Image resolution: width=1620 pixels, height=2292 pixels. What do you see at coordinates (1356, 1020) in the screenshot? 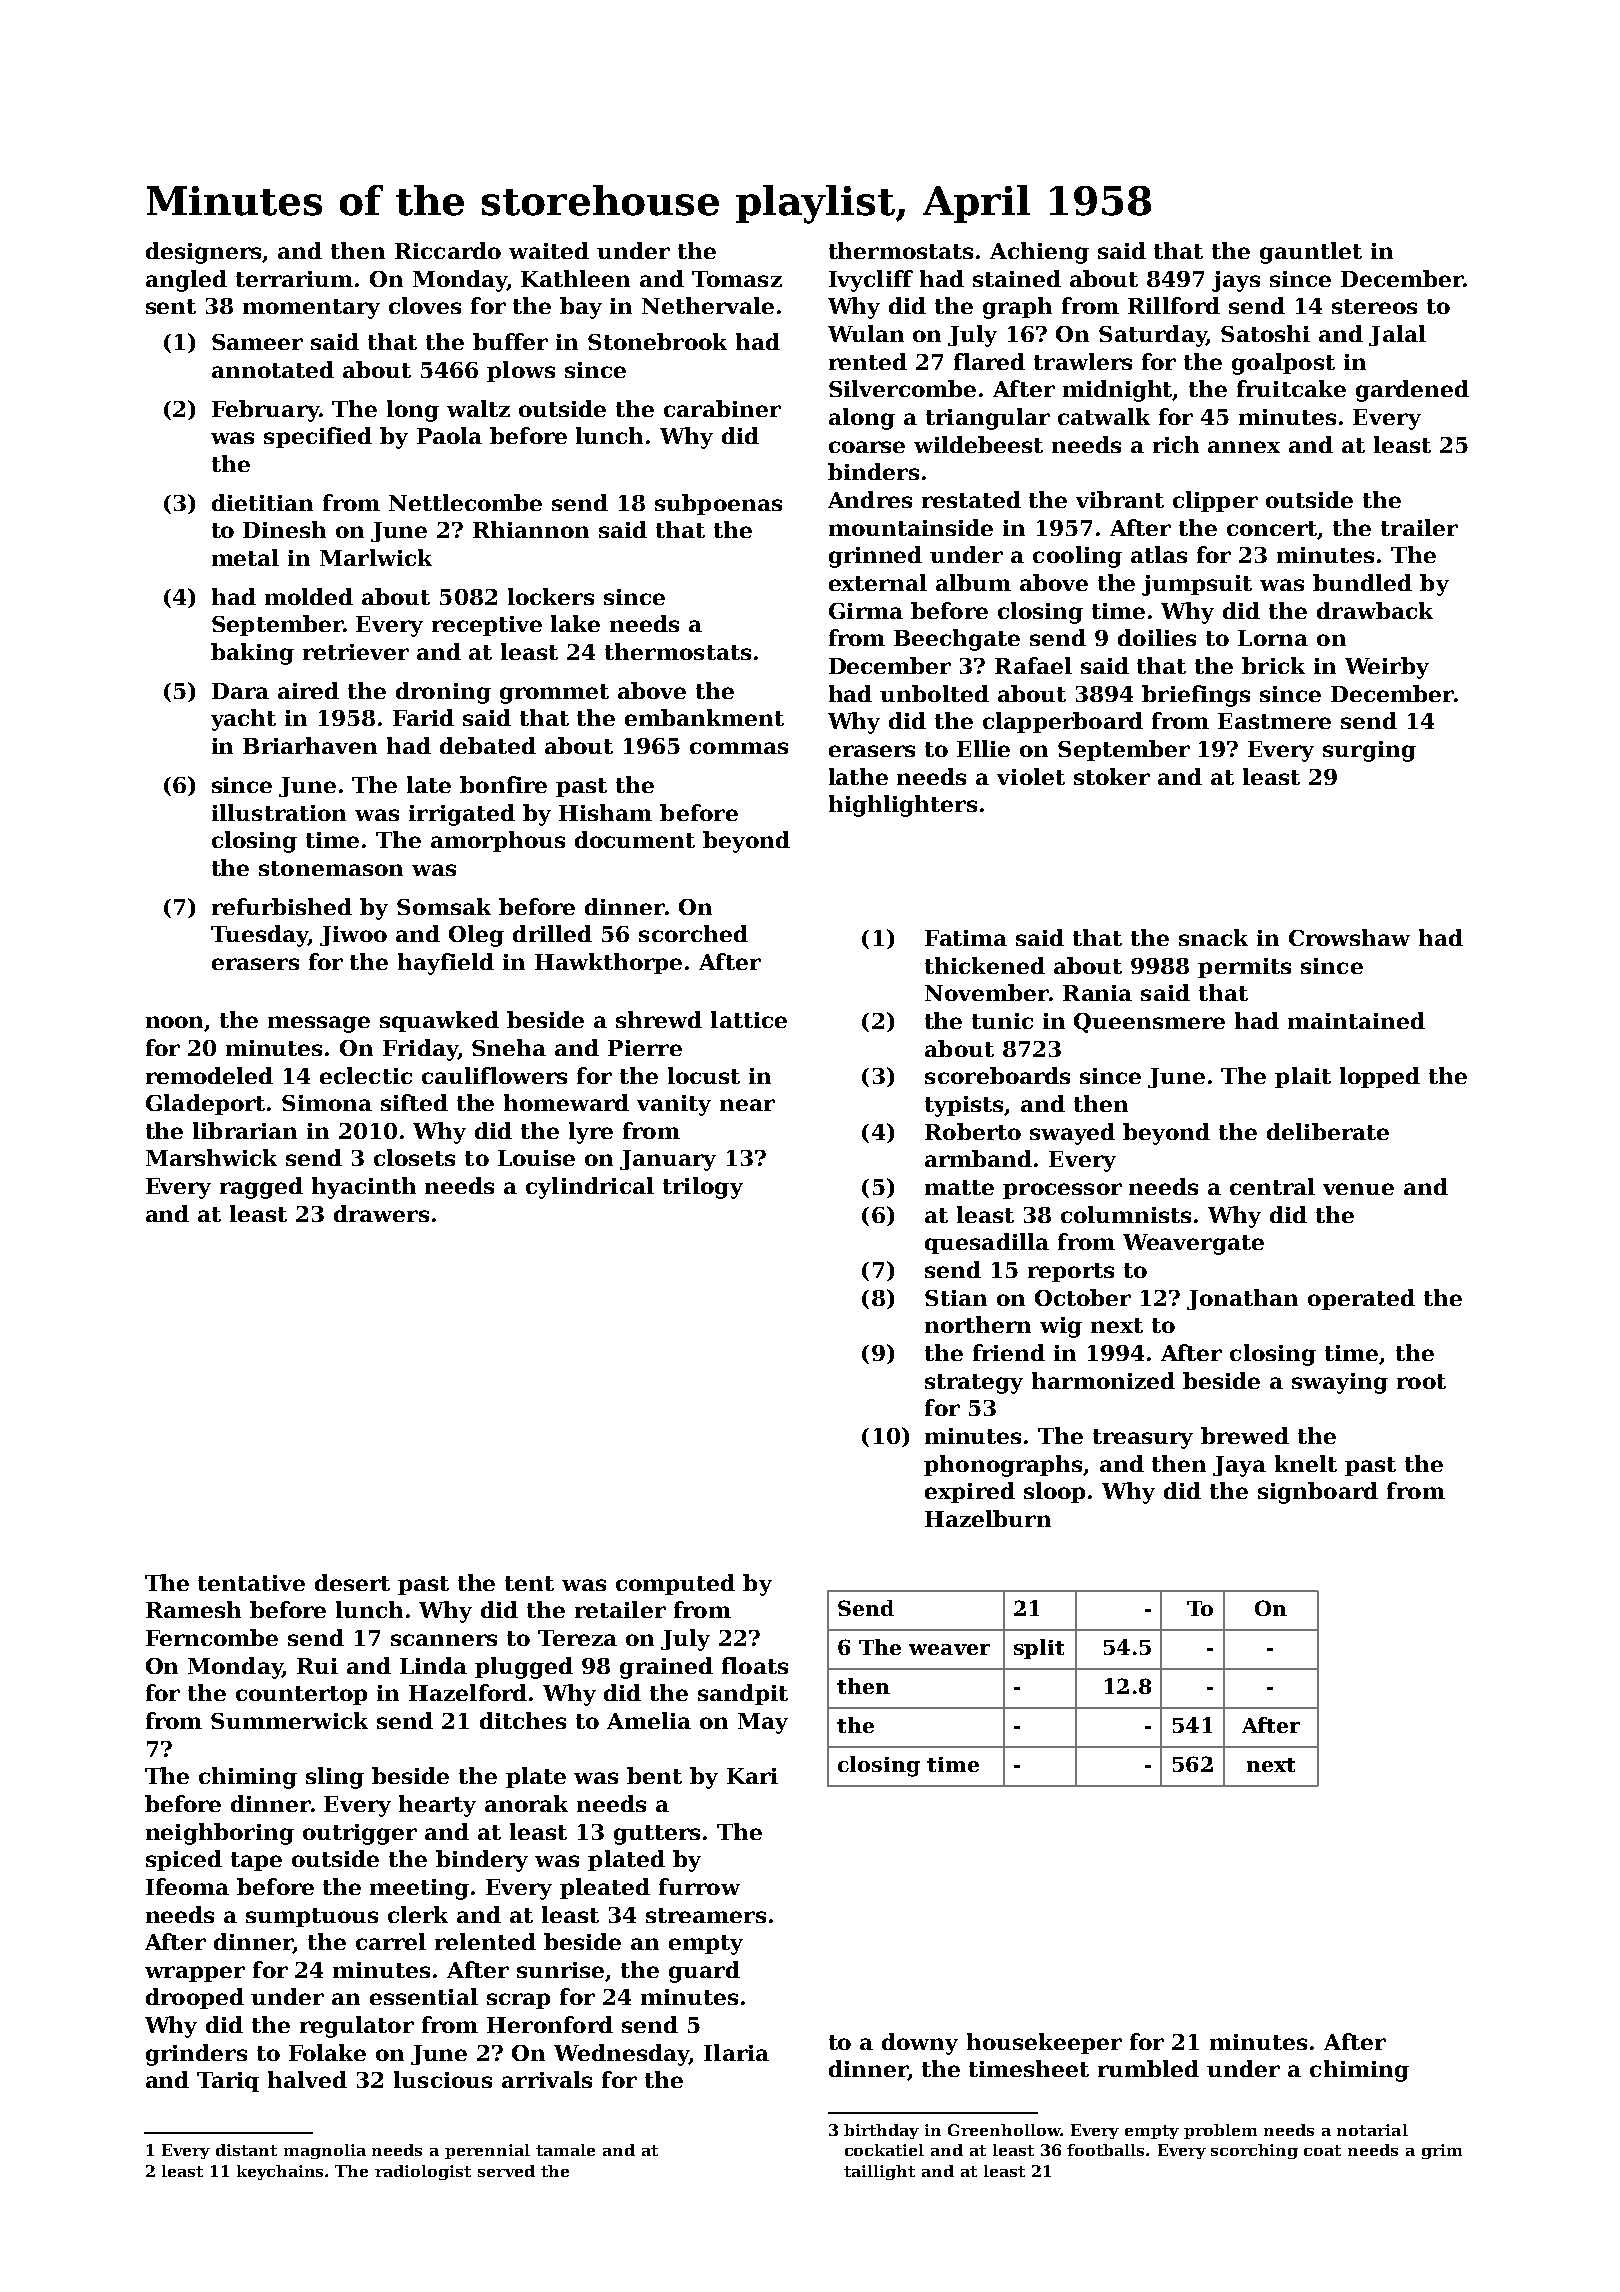
I see `maintained` at bounding box center [1356, 1020].
